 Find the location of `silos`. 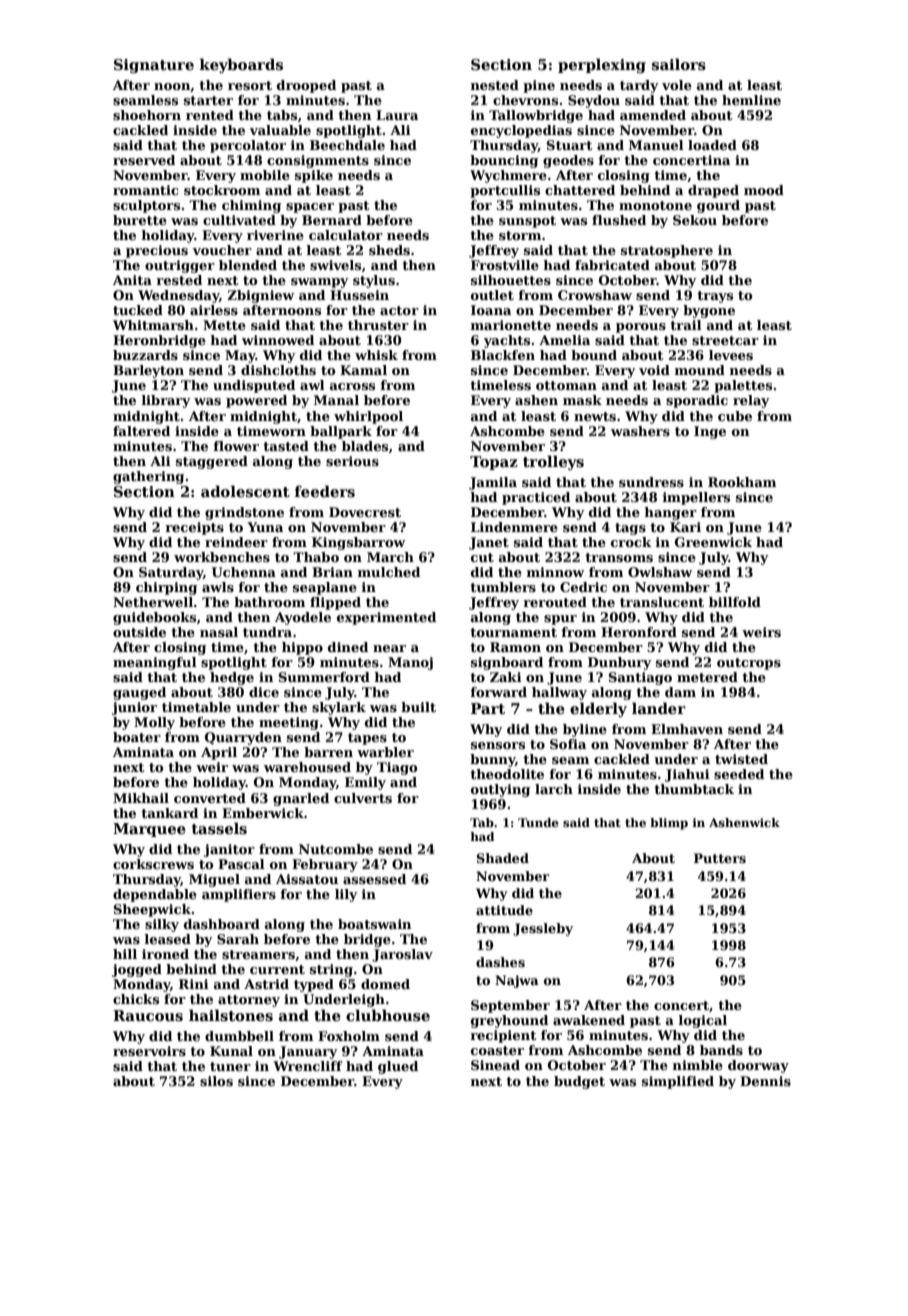

silos is located at coordinates (216, 1081).
